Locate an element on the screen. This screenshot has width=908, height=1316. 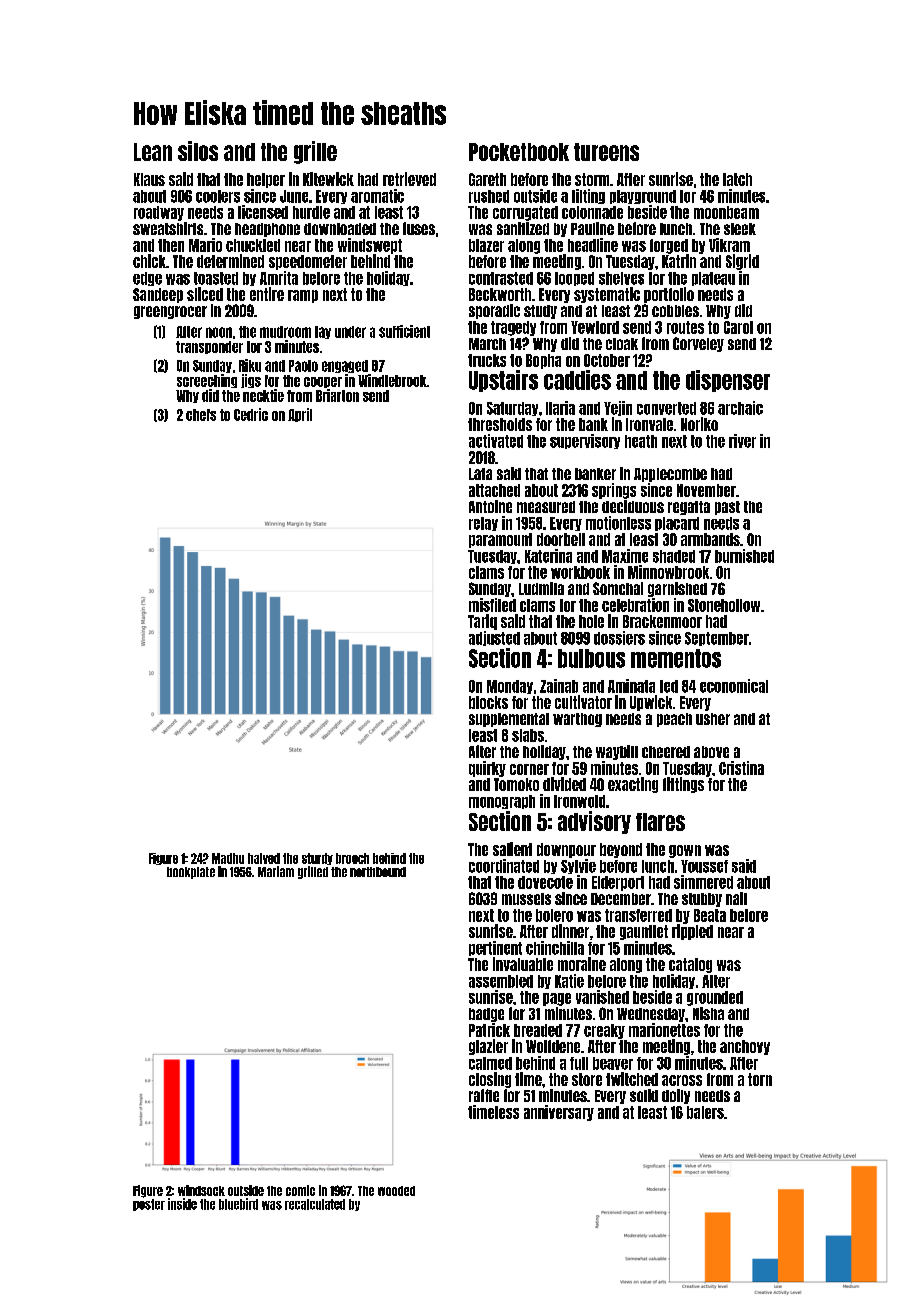
Madhu is located at coordinates (228, 858).
